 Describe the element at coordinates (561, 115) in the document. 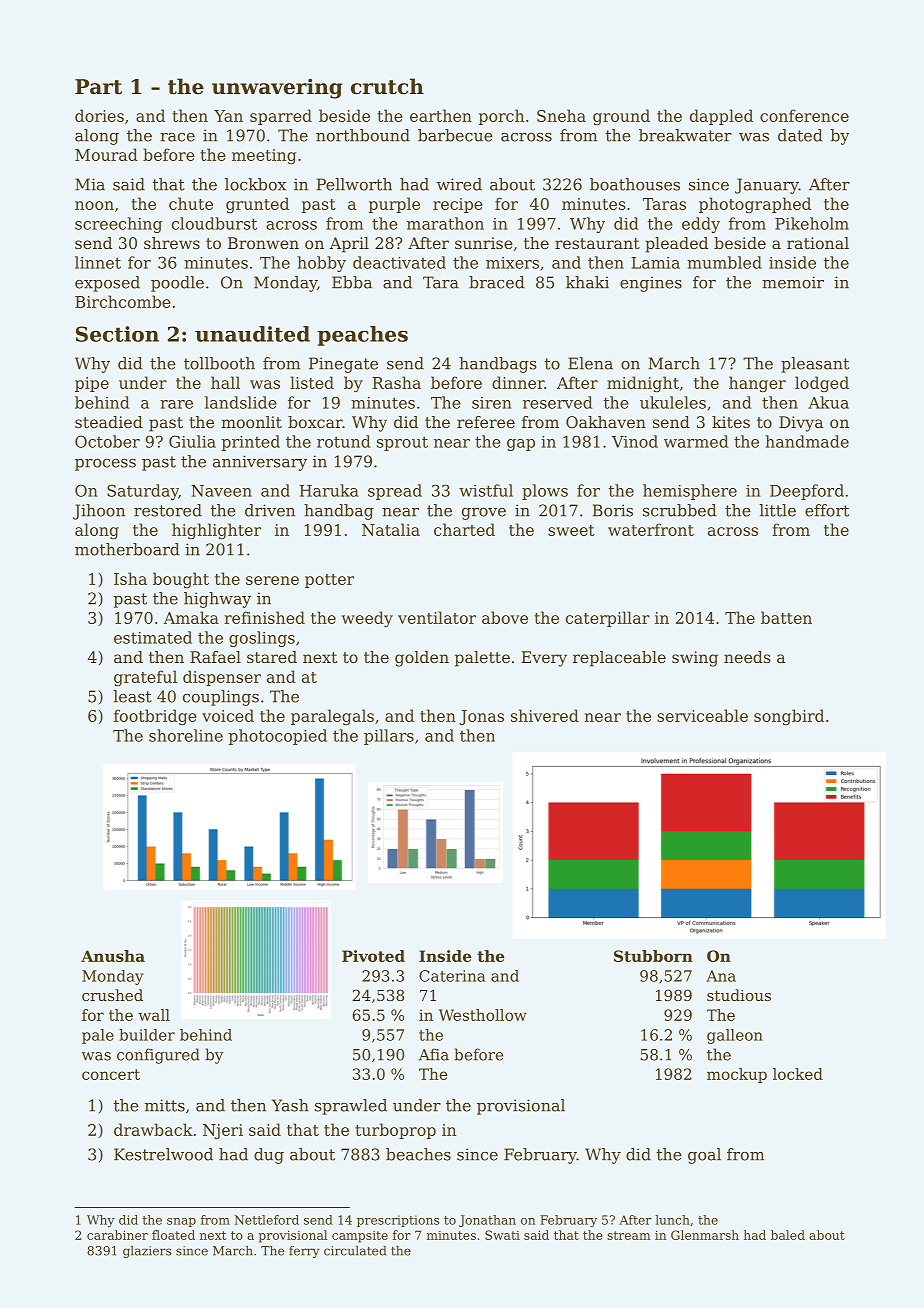

I see `Sneha` at that location.
